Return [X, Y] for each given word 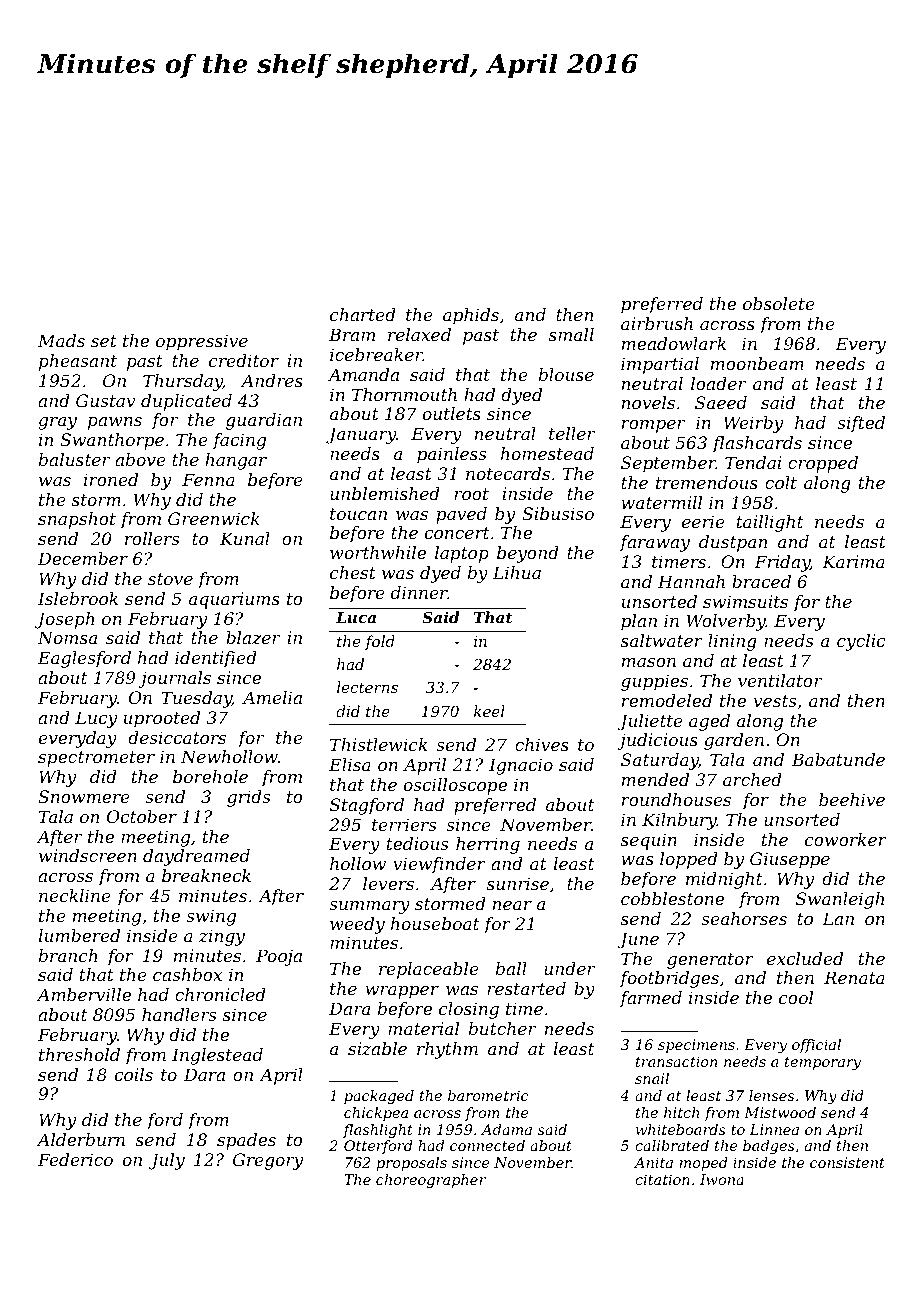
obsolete [779, 303]
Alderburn [81, 1139]
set [104, 341]
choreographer [431, 1181]
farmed [650, 999]
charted [363, 314]
